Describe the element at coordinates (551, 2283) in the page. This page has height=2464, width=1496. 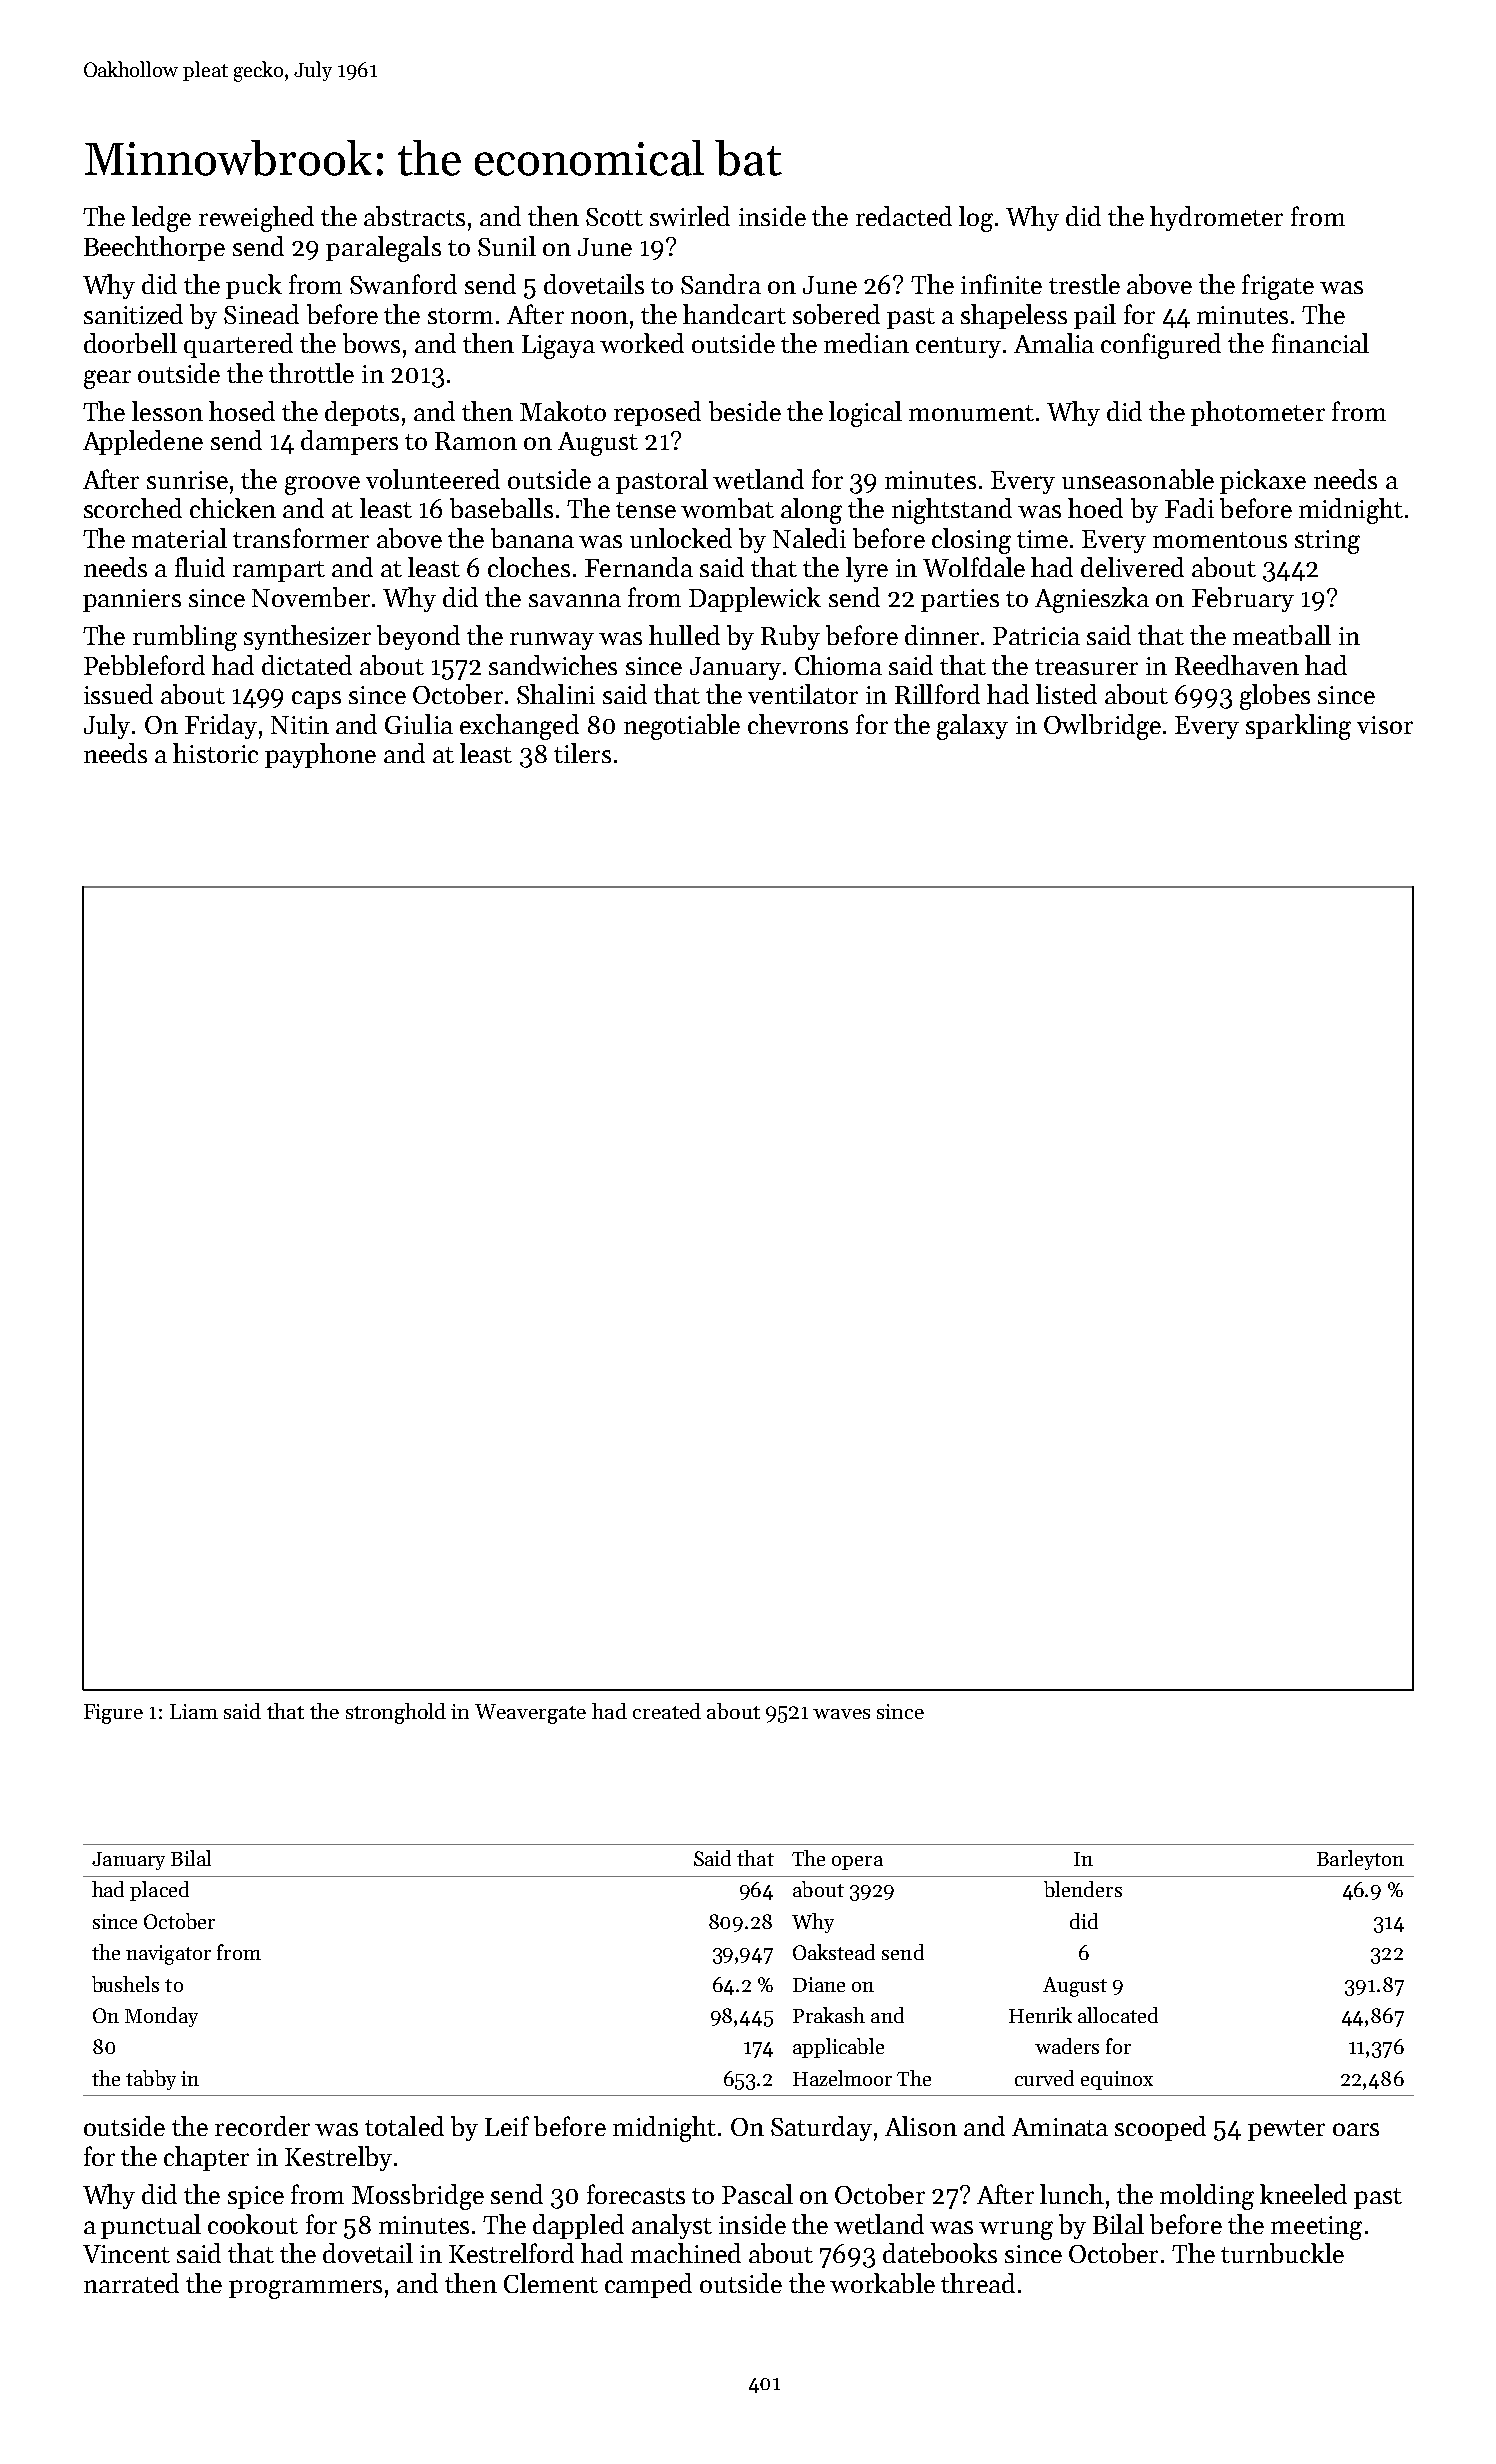
I see `Clement` at that location.
